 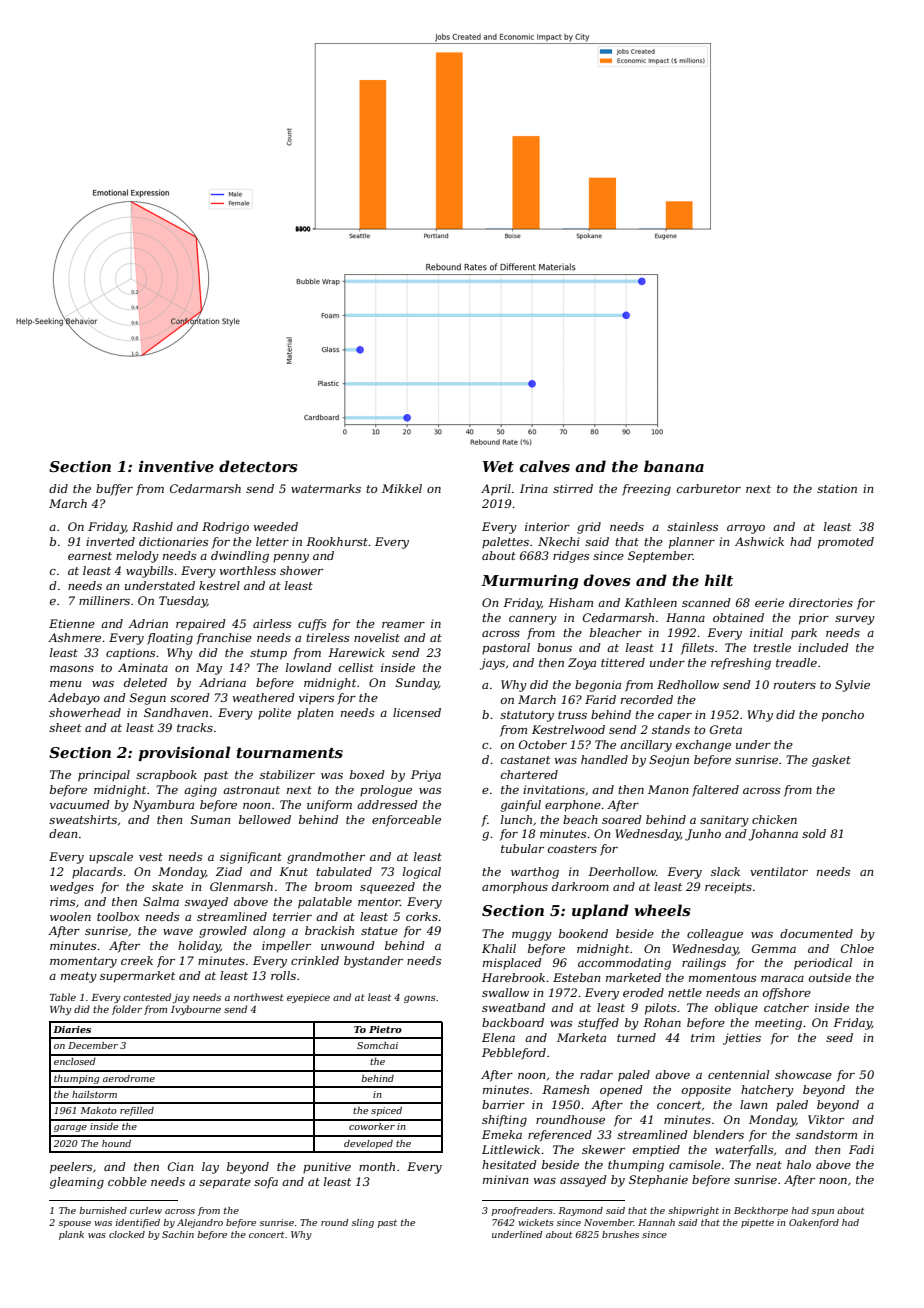 What do you see at coordinates (837, 488) in the document?
I see `station` at bounding box center [837, 488].
